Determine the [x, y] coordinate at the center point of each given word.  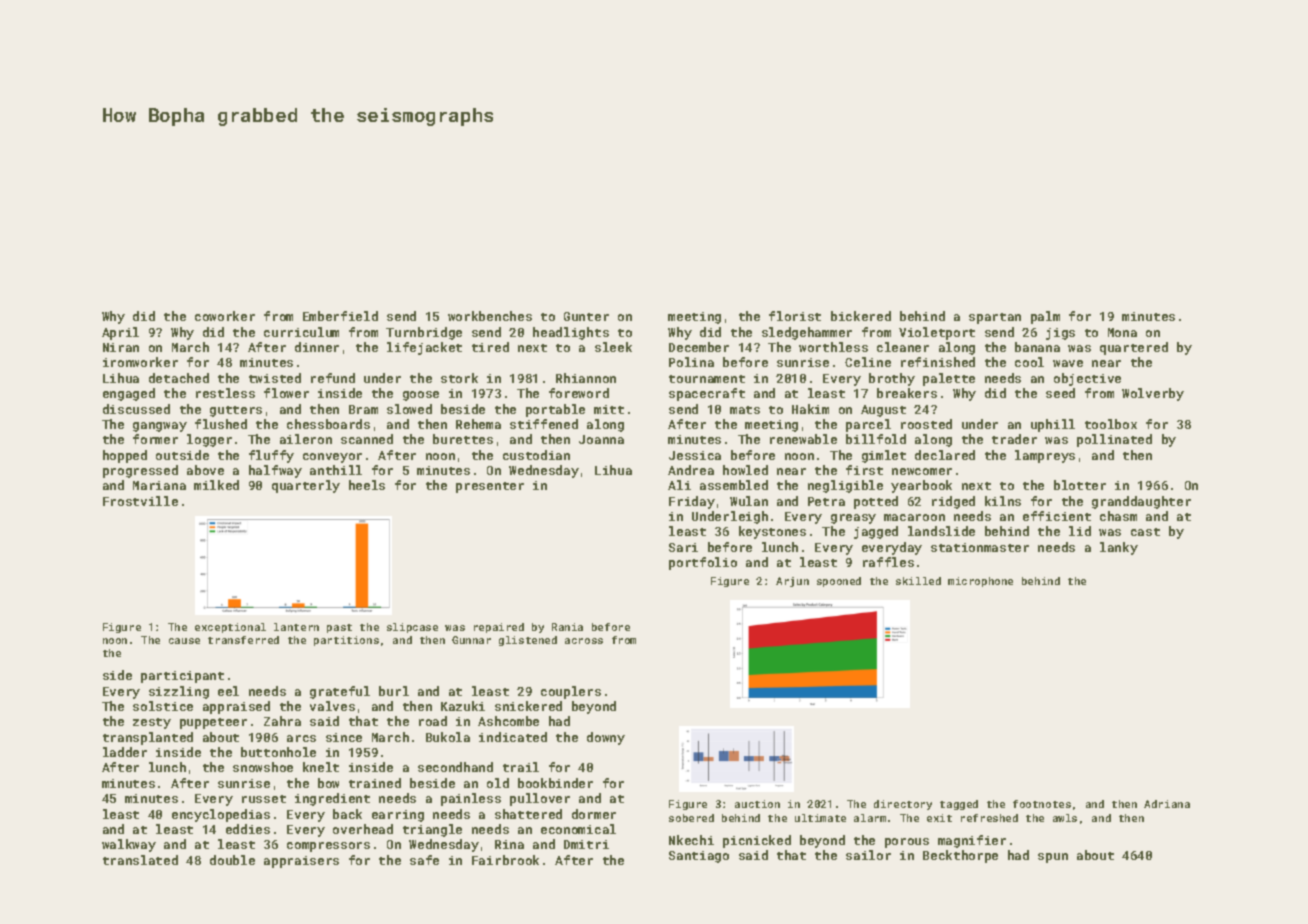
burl [394, 691]
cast [1145, 532]
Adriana [1167, 804]
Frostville [140, 501]
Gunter [586, 316]
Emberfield [340, 316]
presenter [490, 487]
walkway [129, 845]
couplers [571, 692]
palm [1045, 317]
